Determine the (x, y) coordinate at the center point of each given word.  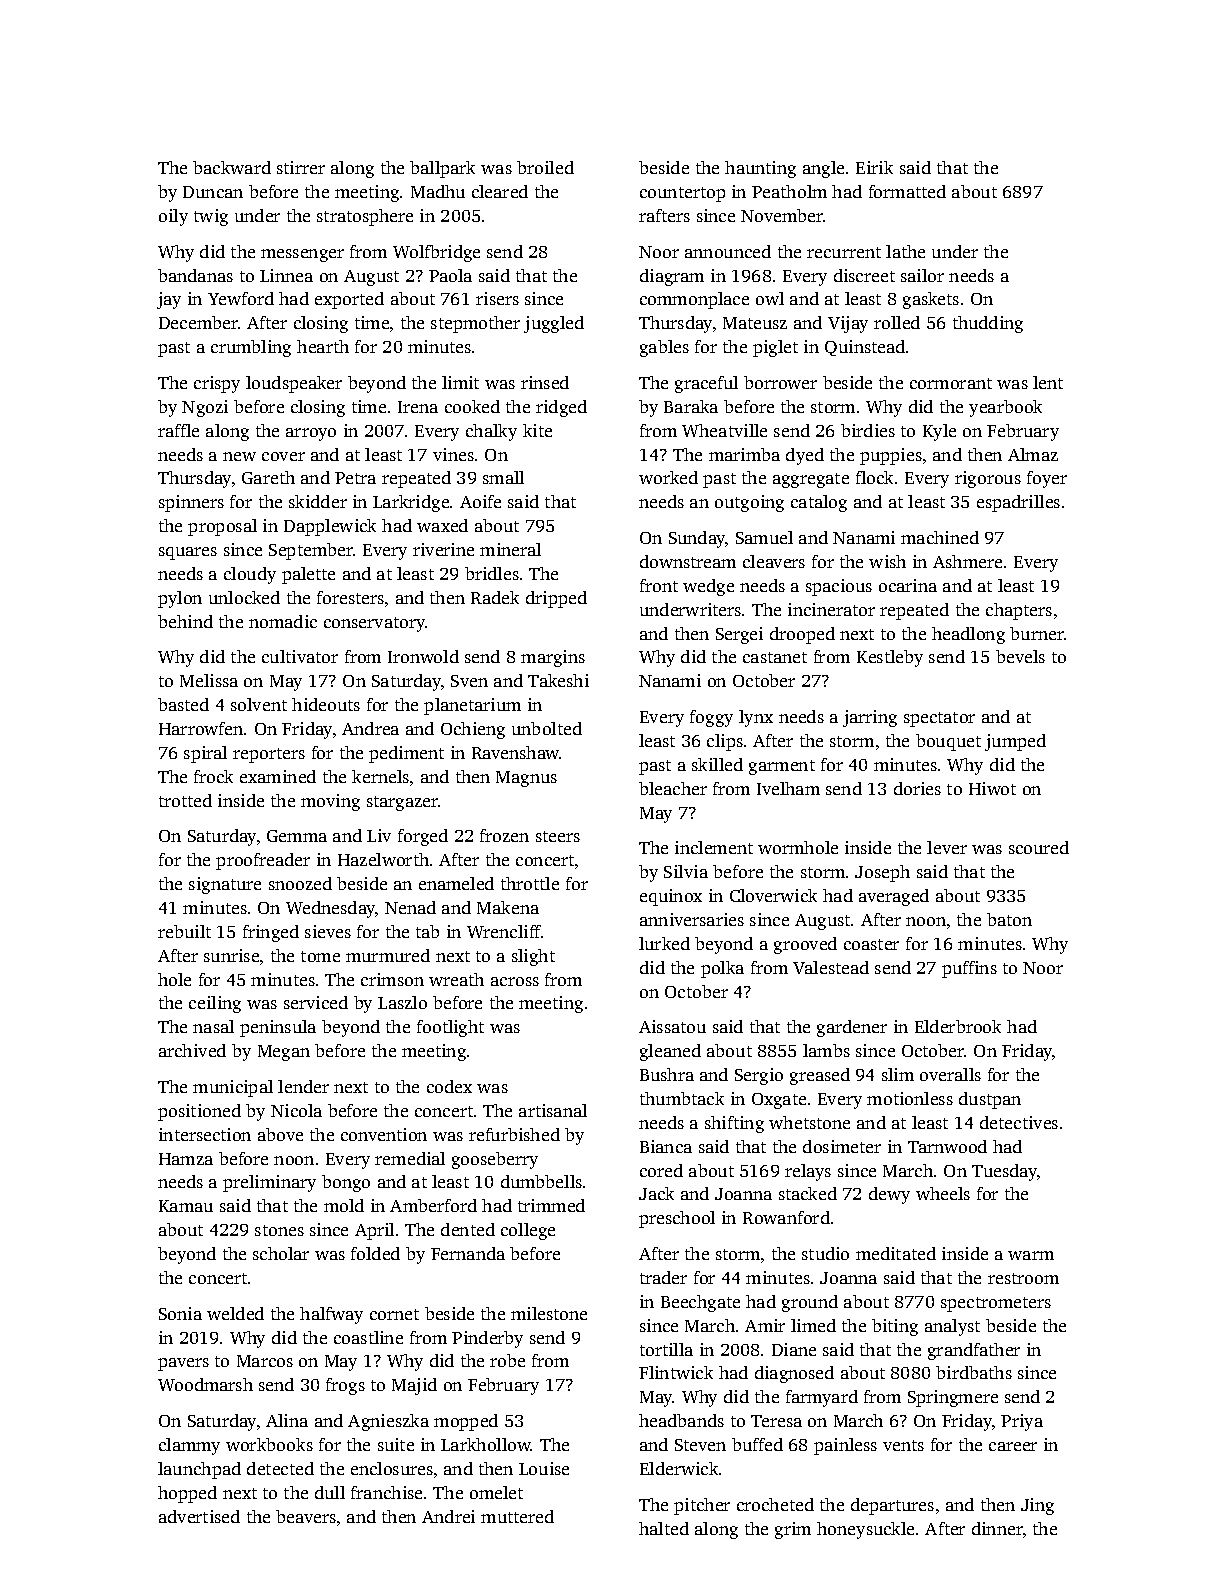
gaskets (931, 300)
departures (892, 1506)
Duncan (213, 192)
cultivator (300, 656)
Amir (765, 1325)
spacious (839, 587)
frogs (345, 1386)
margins (553, 658)
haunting (760, 169)
